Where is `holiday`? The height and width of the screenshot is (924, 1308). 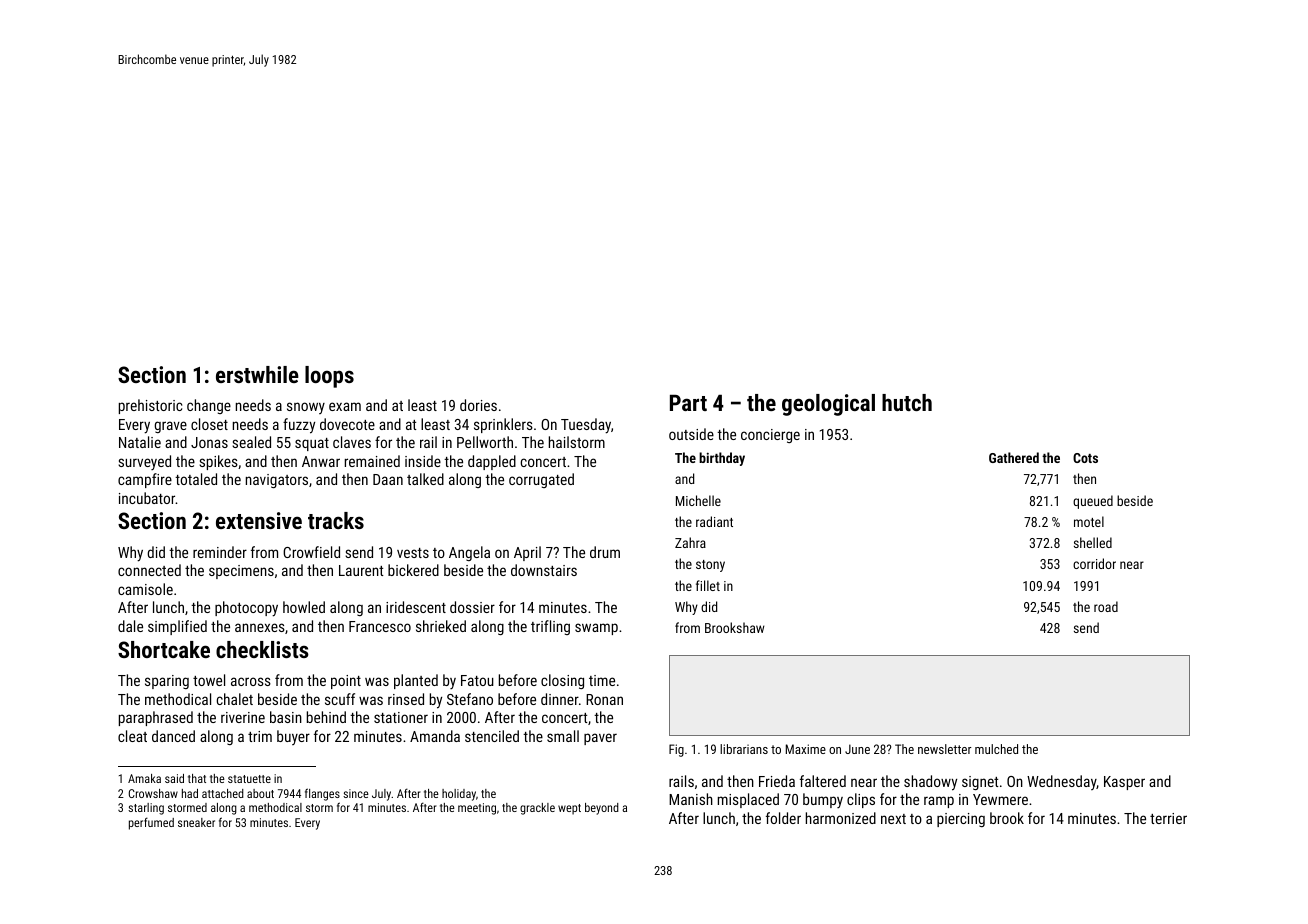 holiday is located at coordinates (459, 795).
